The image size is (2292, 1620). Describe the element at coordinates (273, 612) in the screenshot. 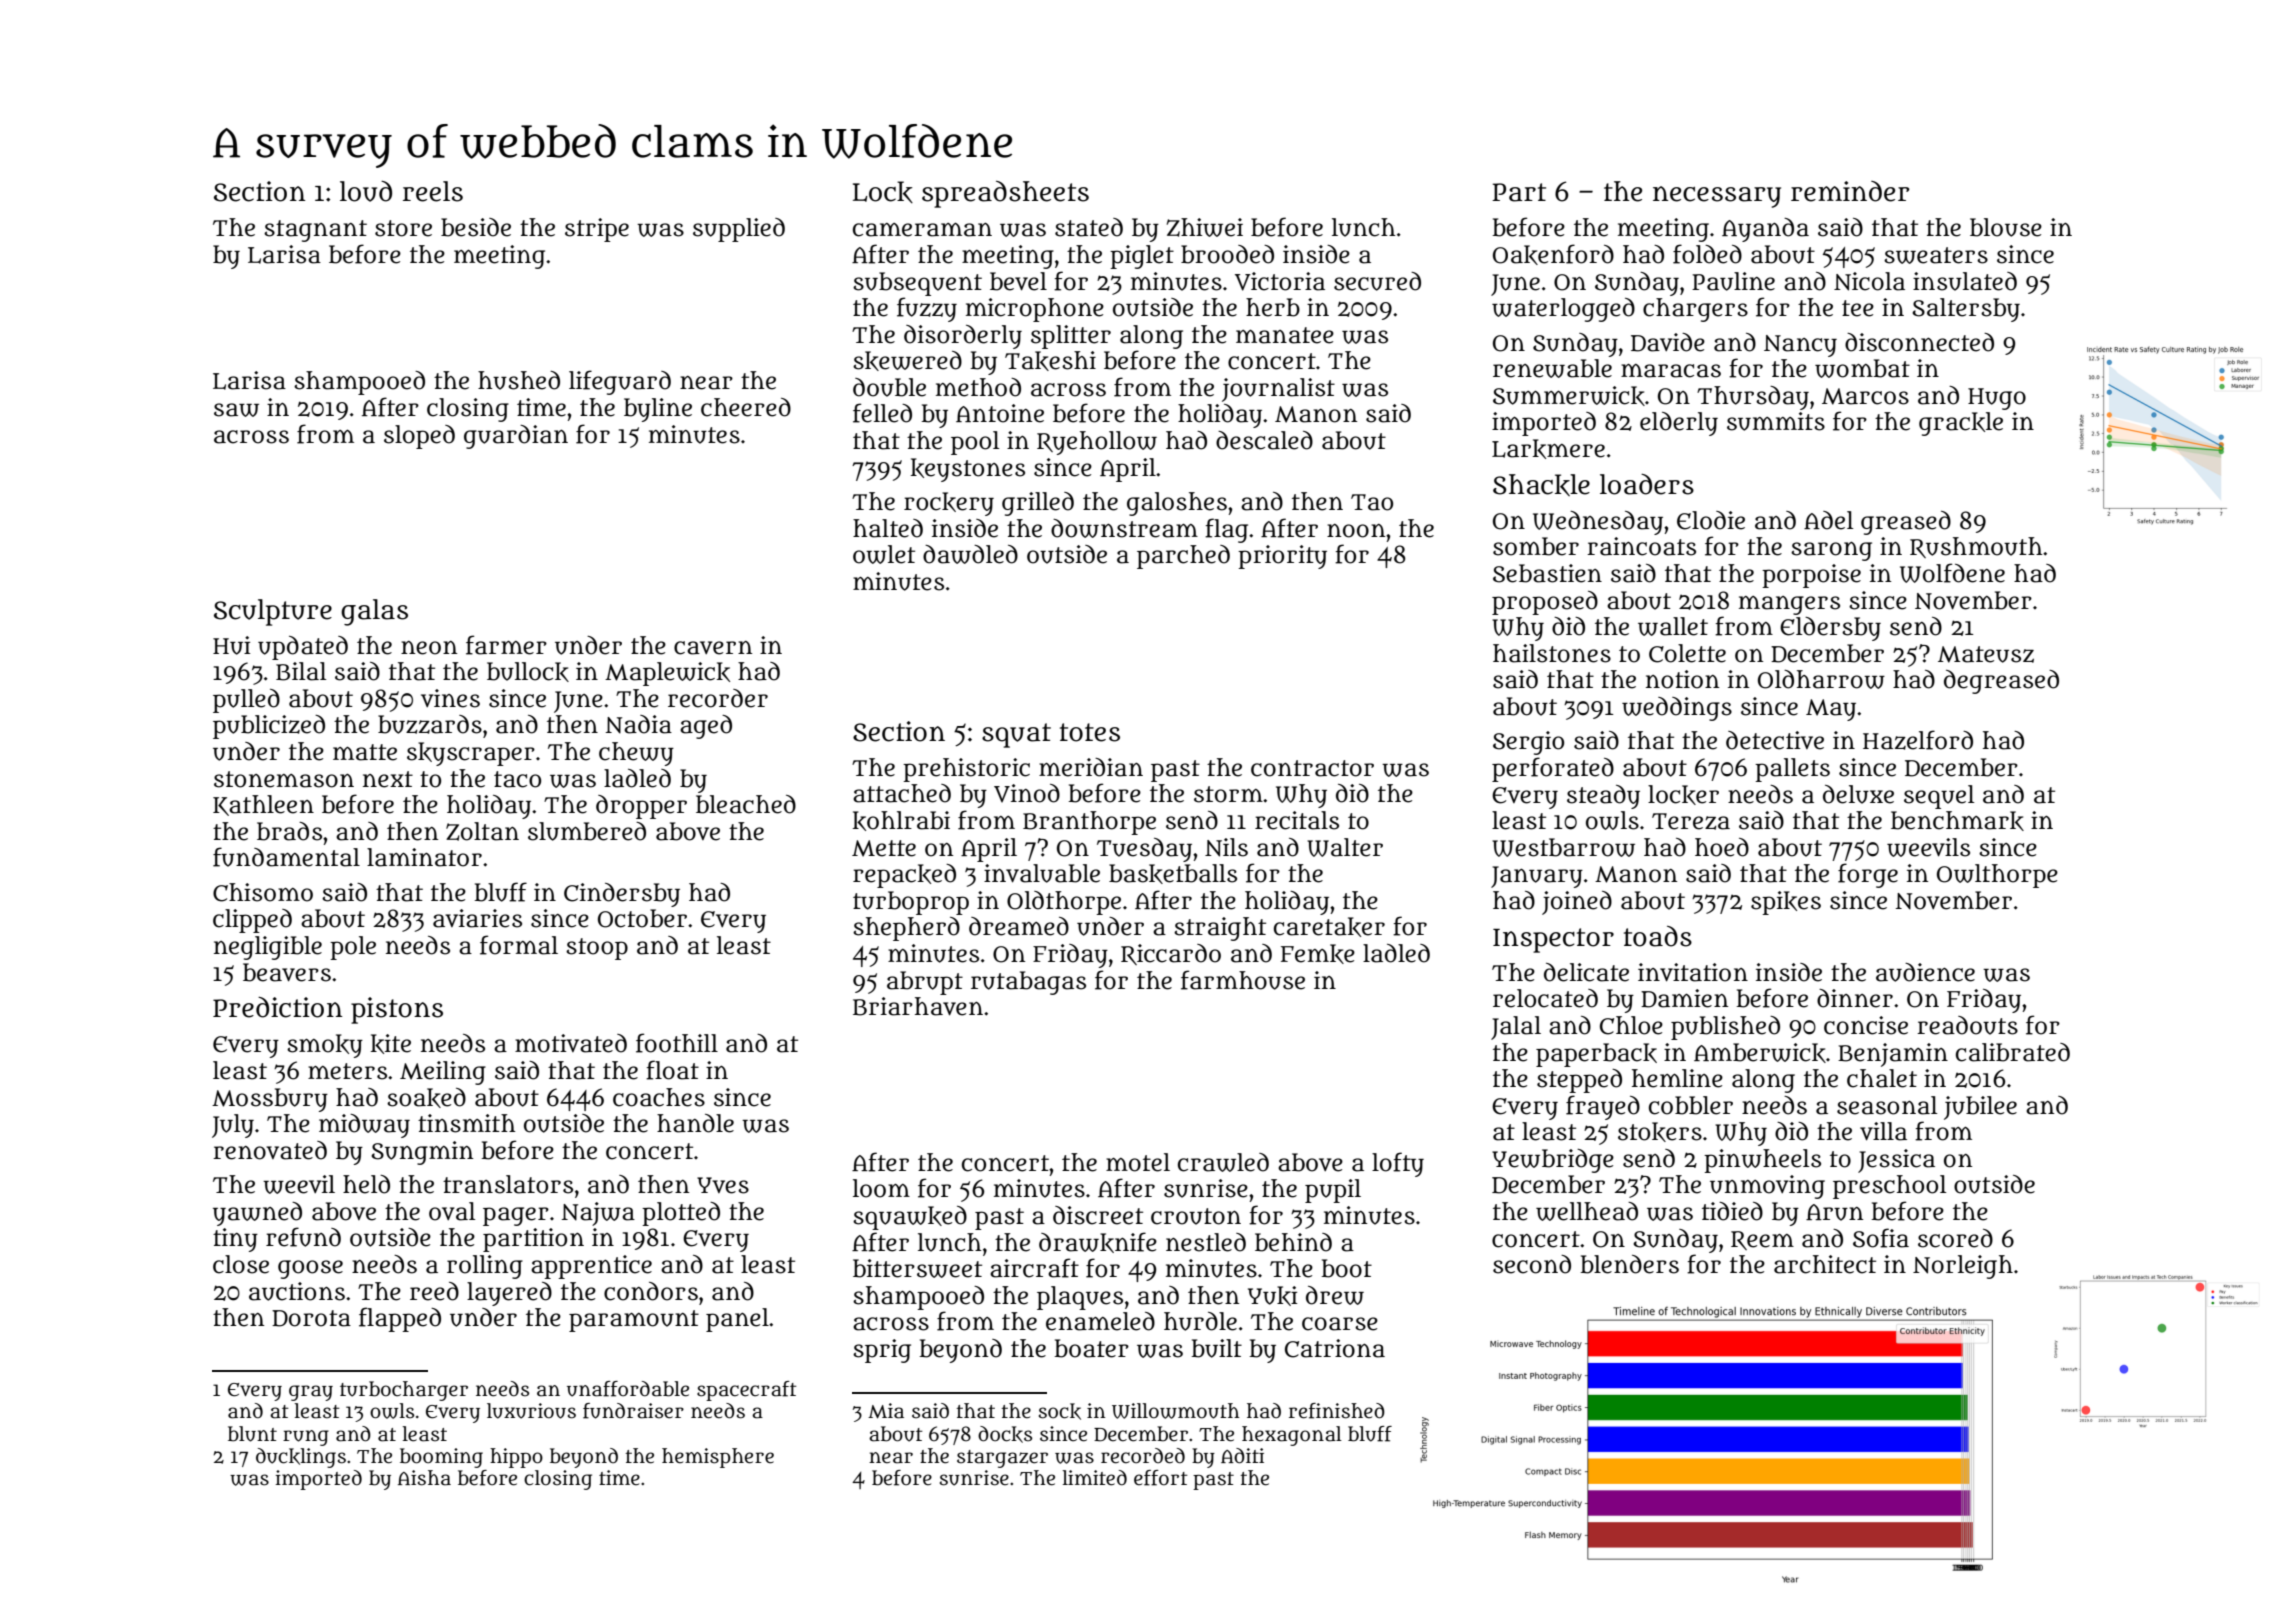

I see `Sculpture` at that location.
